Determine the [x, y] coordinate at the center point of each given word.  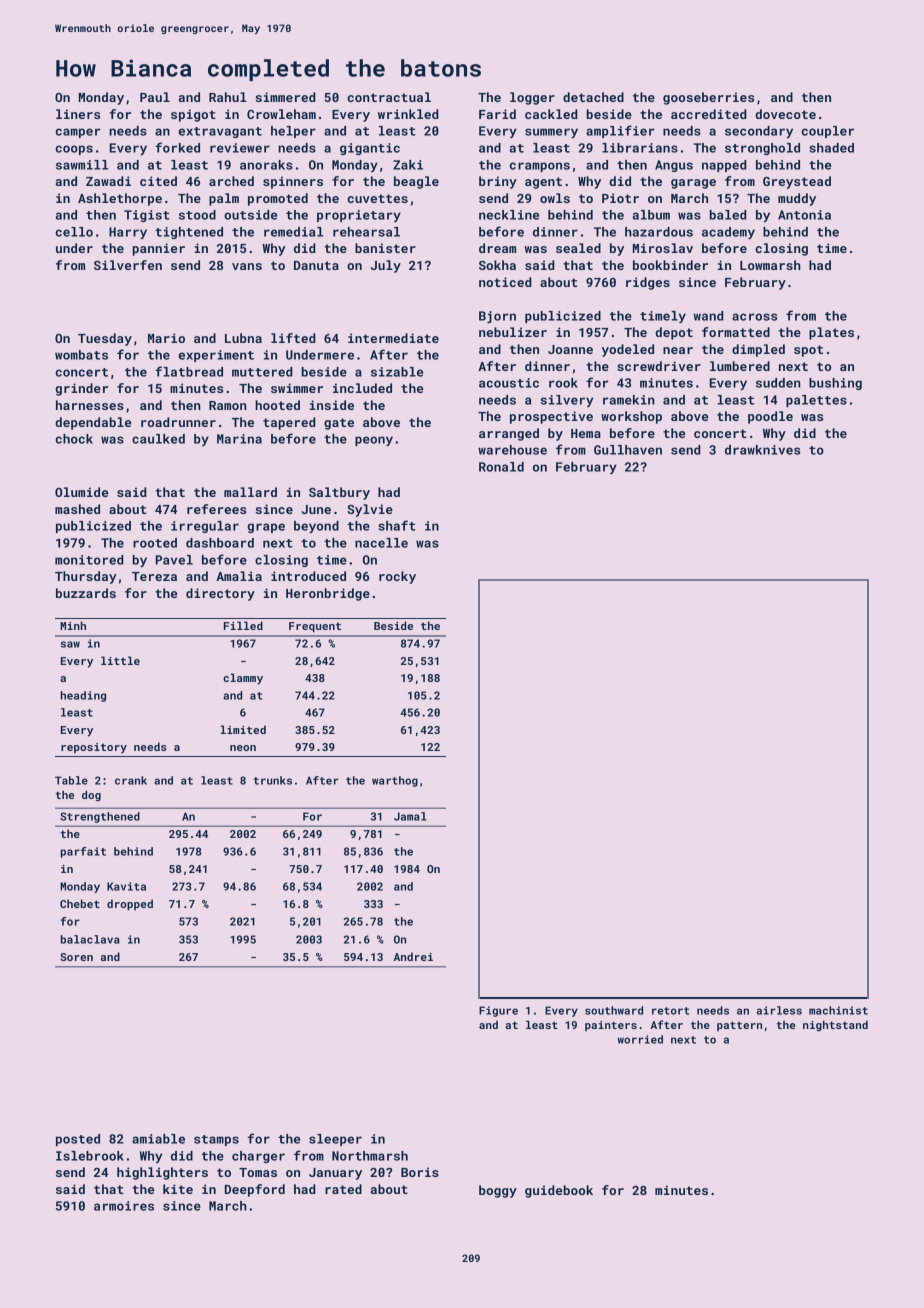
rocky [397, 577]
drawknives [763, 450]
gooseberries [708, 98]
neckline [509, 215]
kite [178, 1189]
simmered [285, 97]
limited [243, 729]
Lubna [243, 338]
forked [177, 147]
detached [593, 97]
